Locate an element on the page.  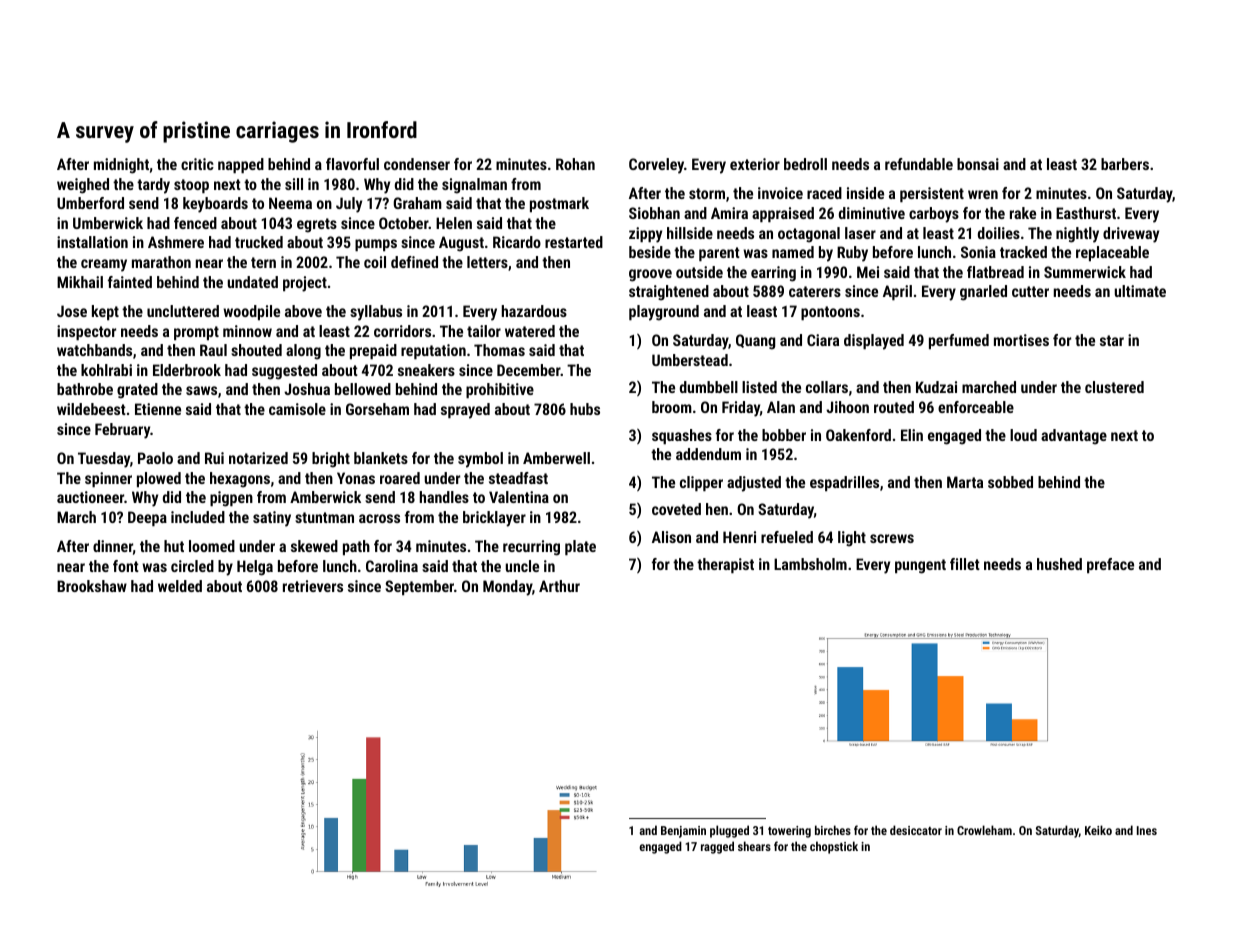
fainted is located at coordinates (130, 282).
